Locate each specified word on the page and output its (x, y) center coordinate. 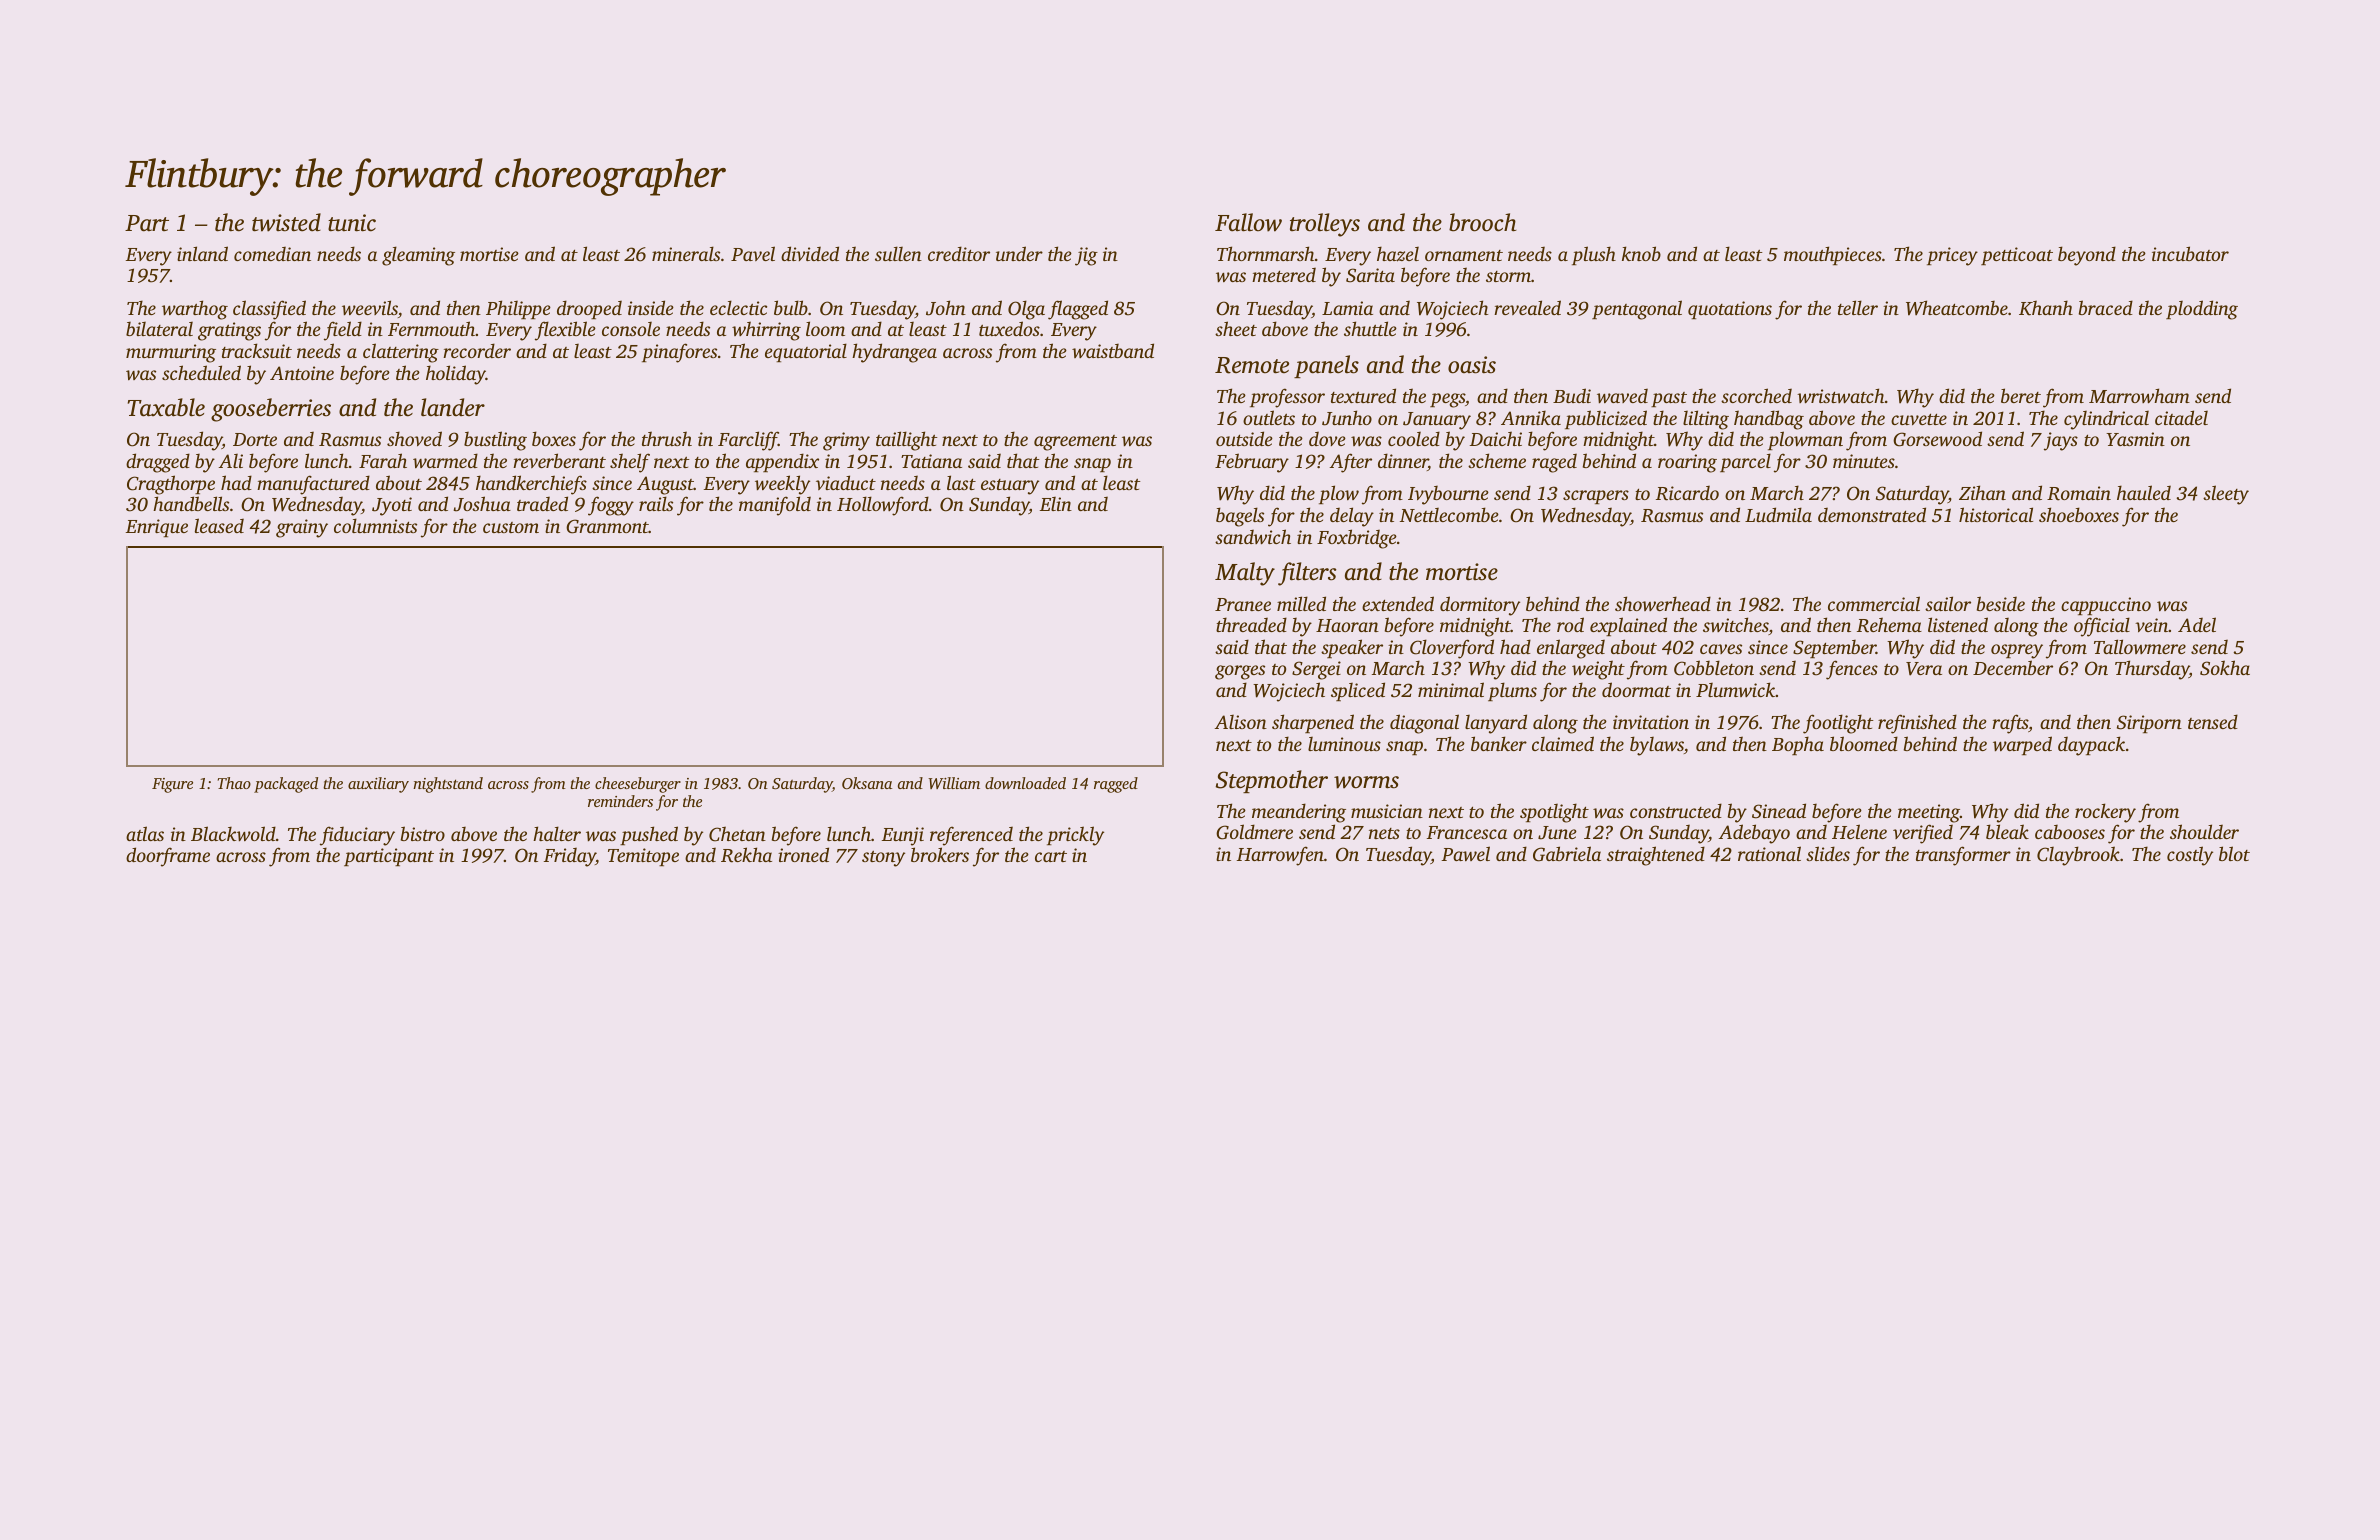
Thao (234, 783)
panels (1326, 366)
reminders (620, 801)
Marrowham (2139, 395)
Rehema (1889, 625)
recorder (477, 350)
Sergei (1316, 670)
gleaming (418, 256)
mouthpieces (1833, 255)
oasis (1472, 365)
